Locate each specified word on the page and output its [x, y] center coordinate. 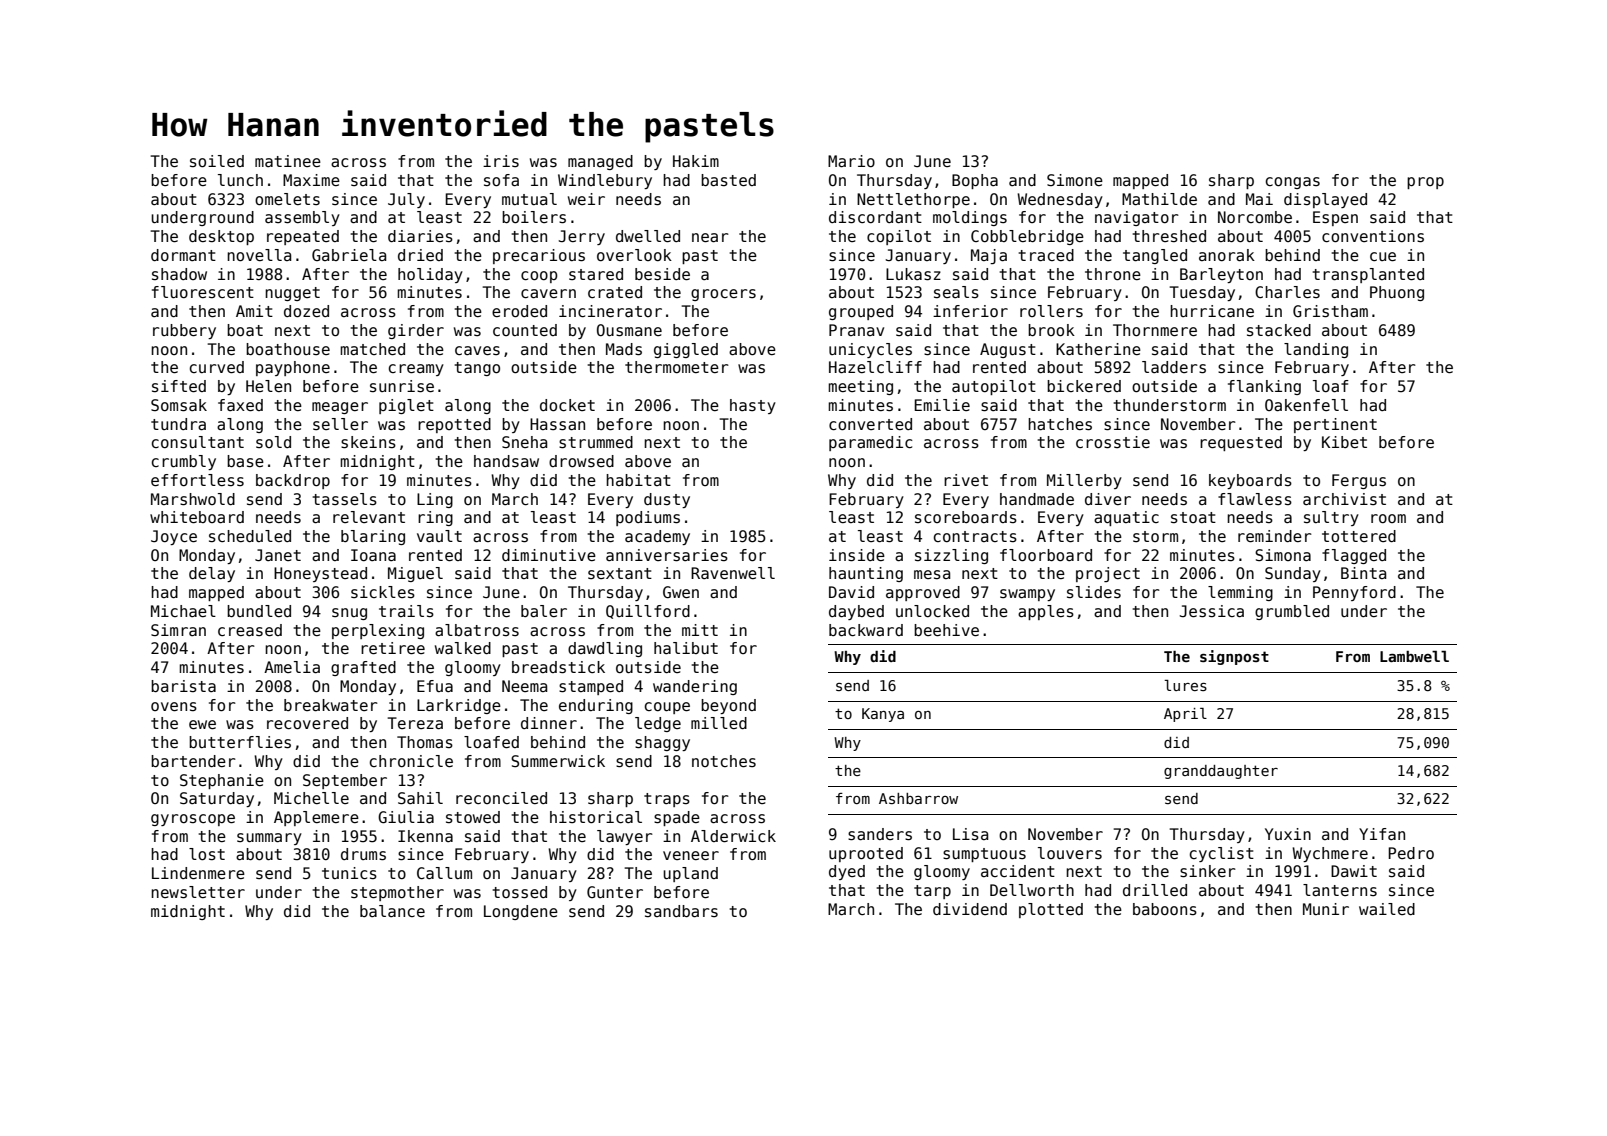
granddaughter [1221, 772]
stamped [591, 687]
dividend [970, 909]
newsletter [198, 892]
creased [250, 630]
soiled [217, 161]
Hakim [696, 161]
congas [1293, 183]
